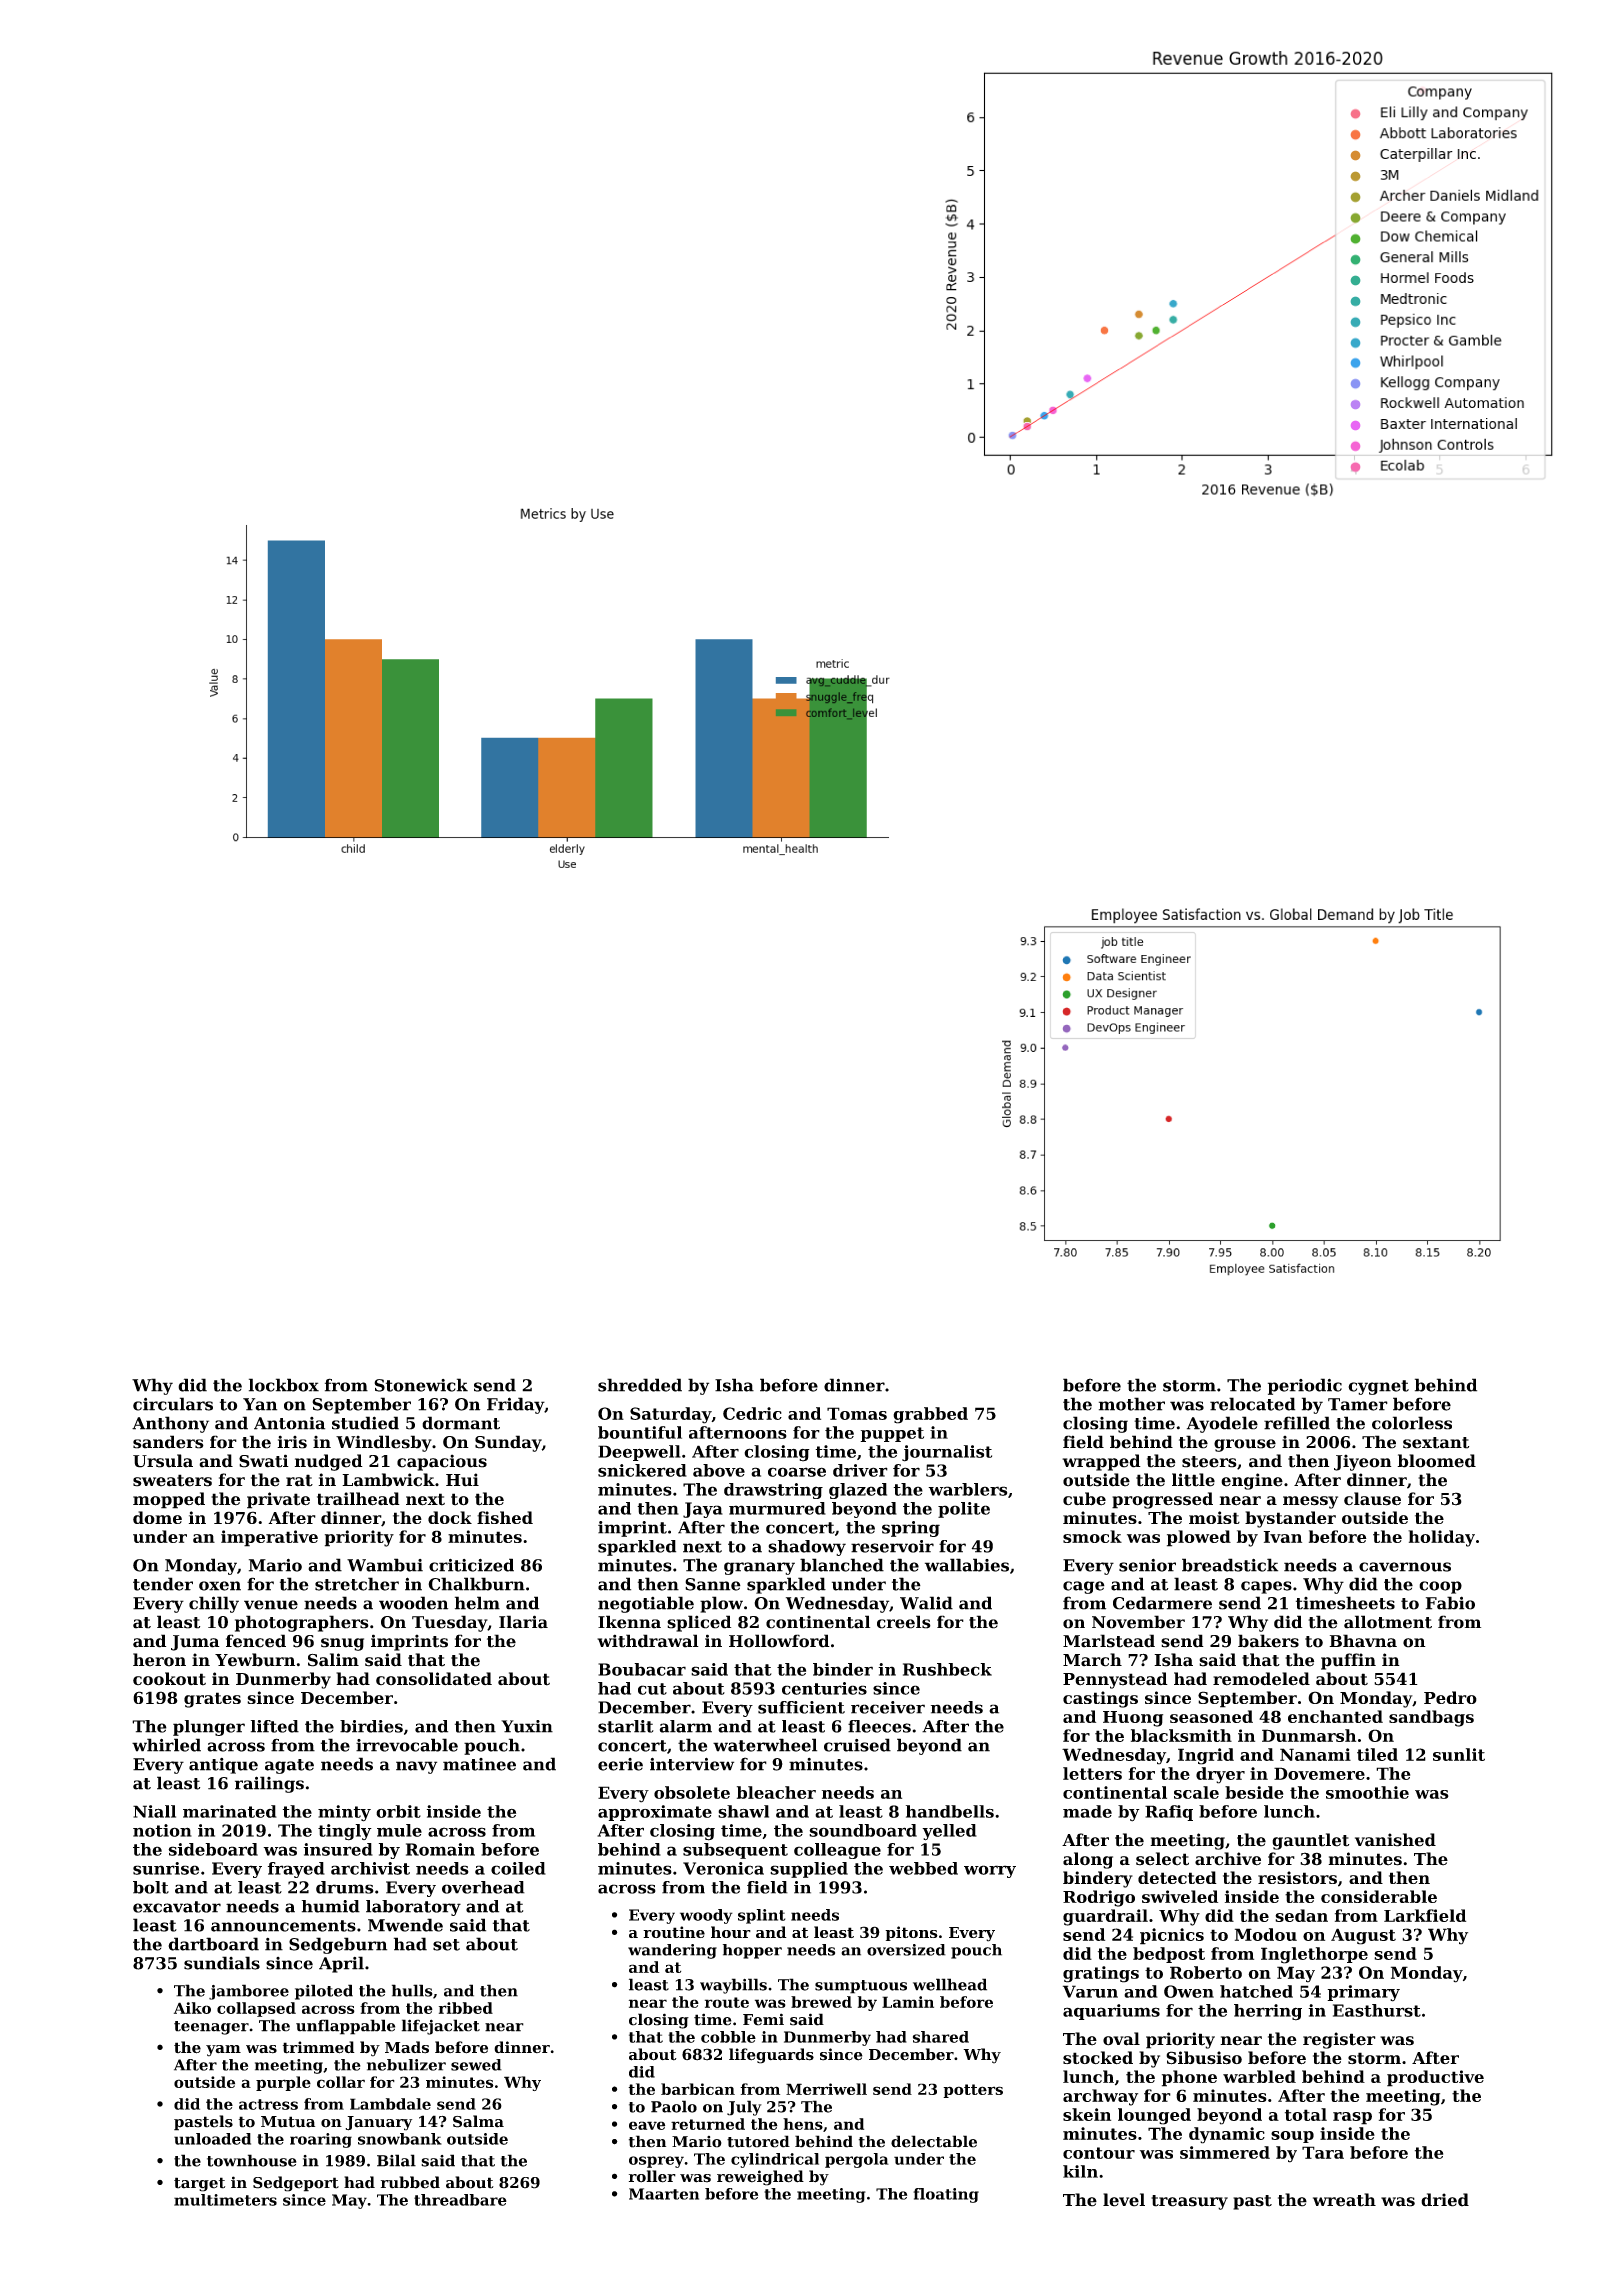  What do you see at coordinates (173, 1404) in the screenshot?
I see `circulars` at bounding box center [173, 1404].
